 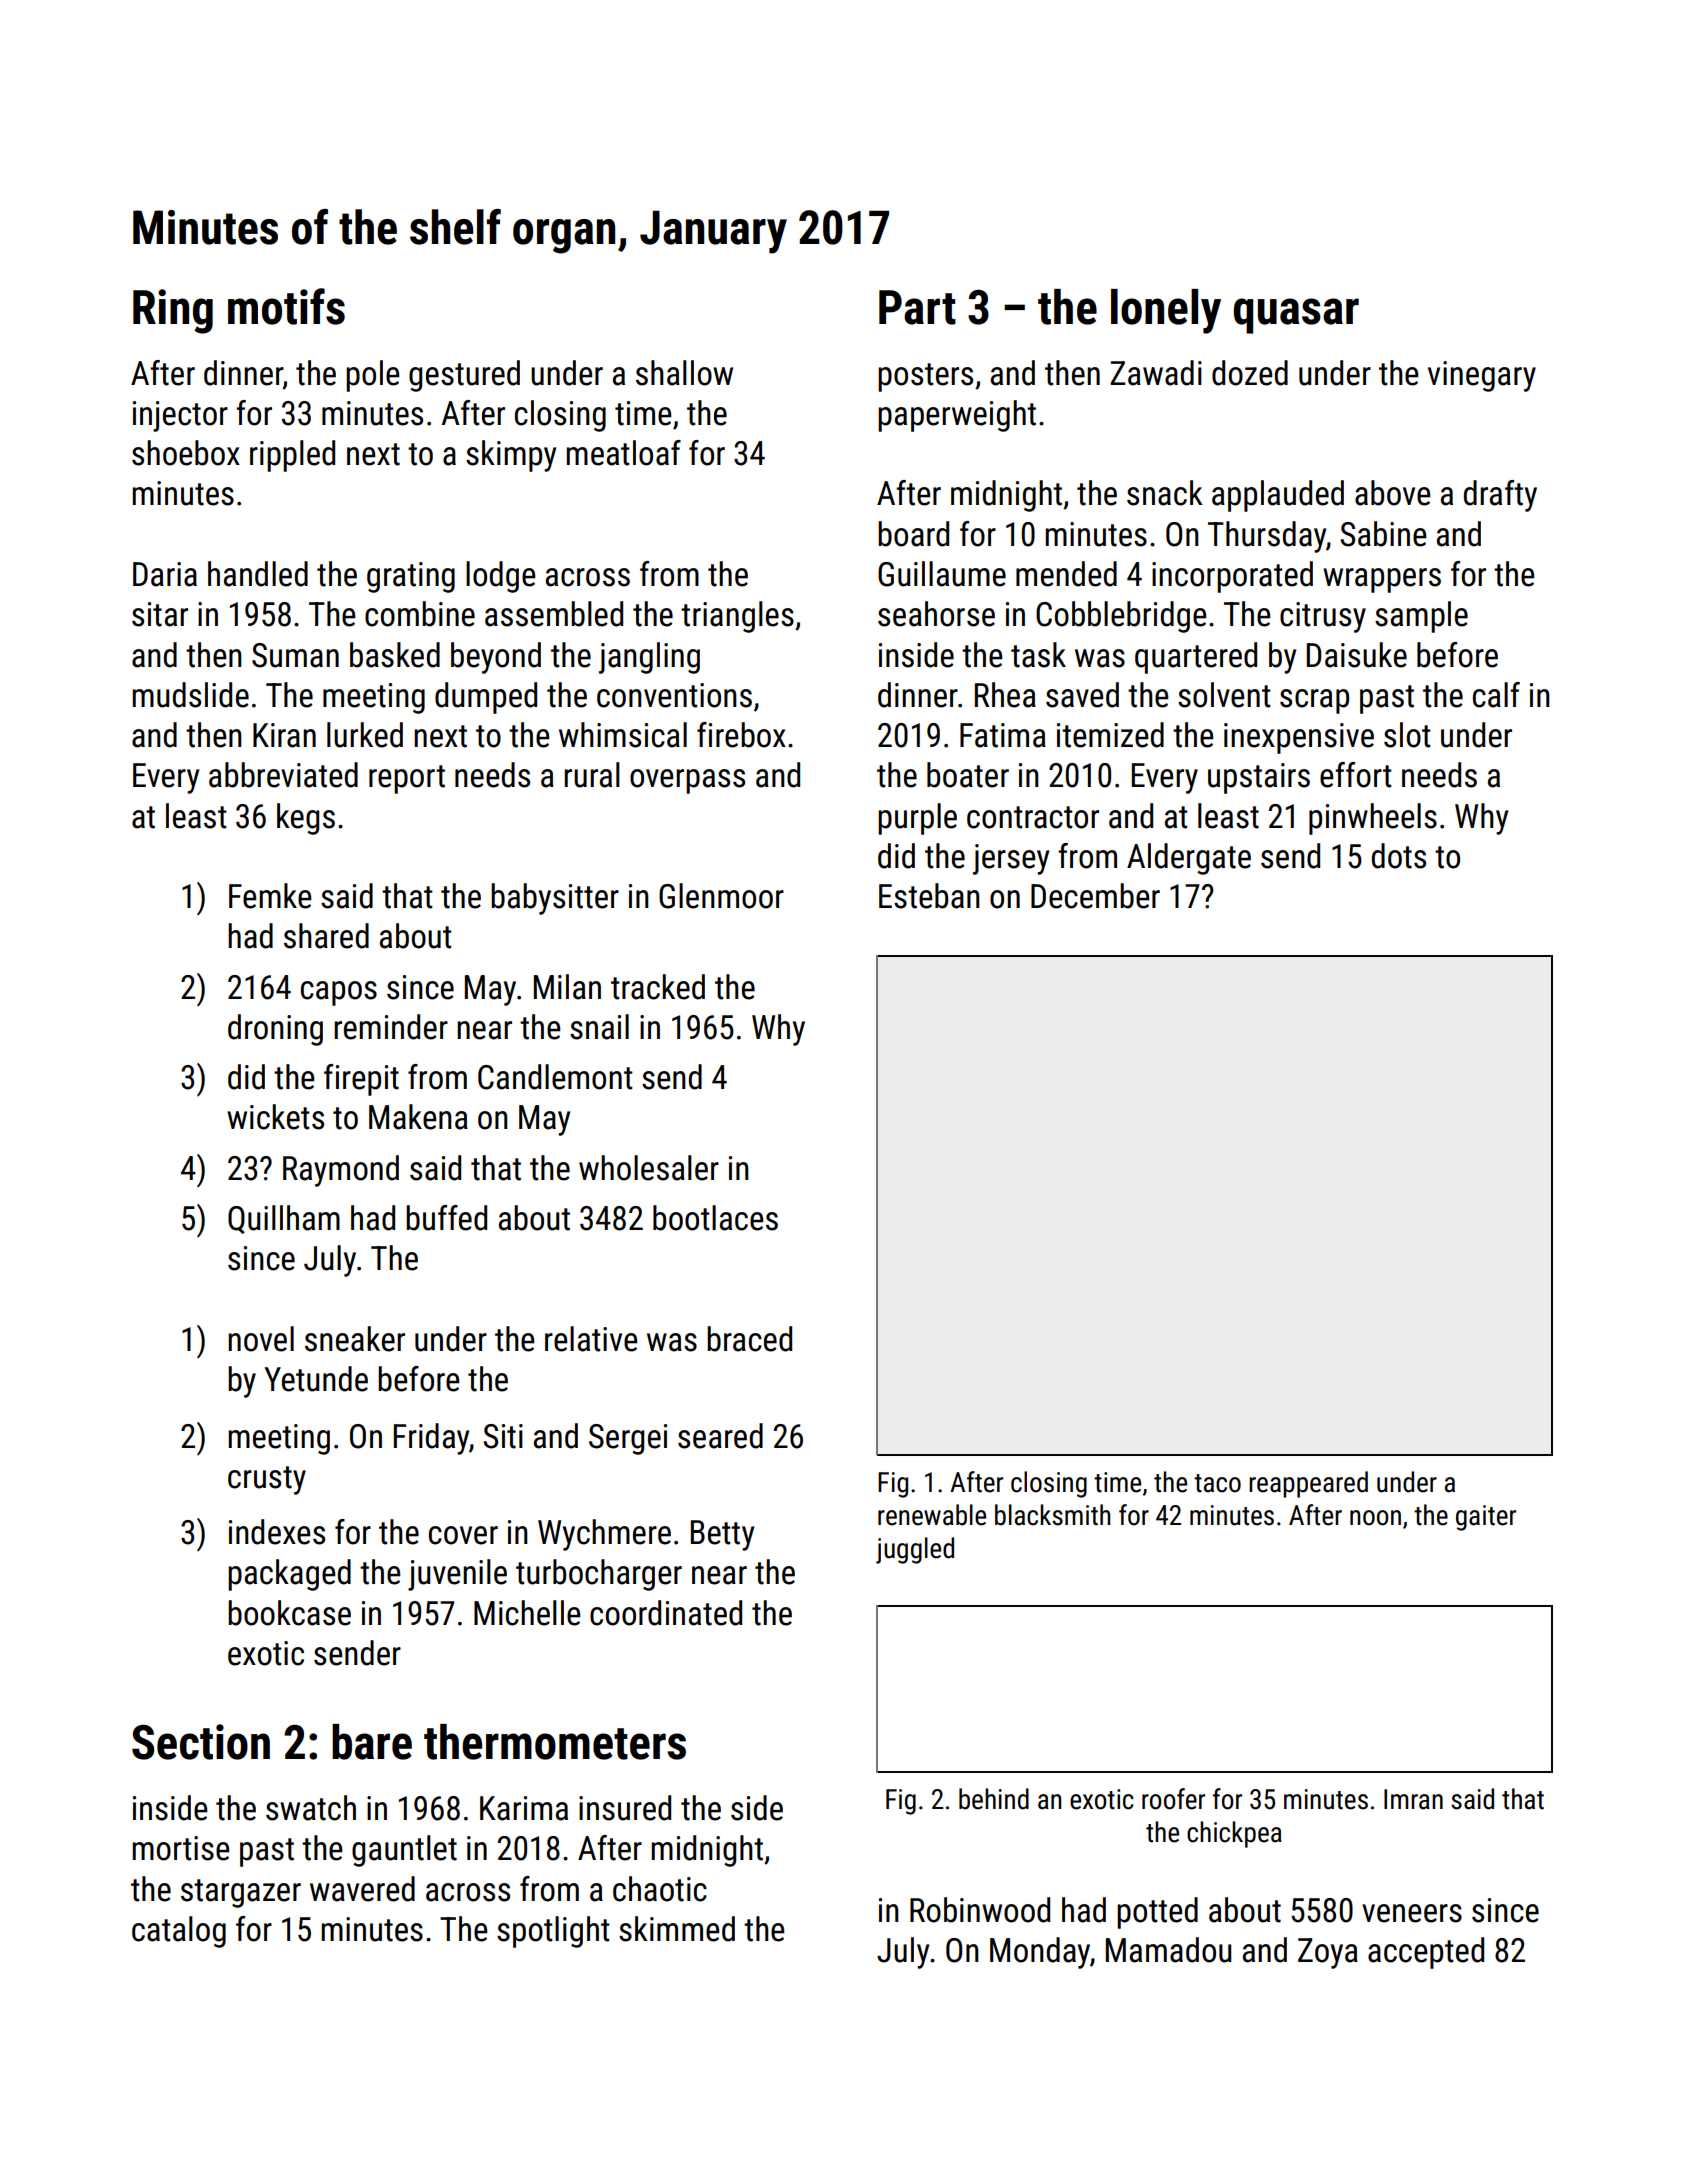 I want to click on mudslide, so click(x=190, y=695).
